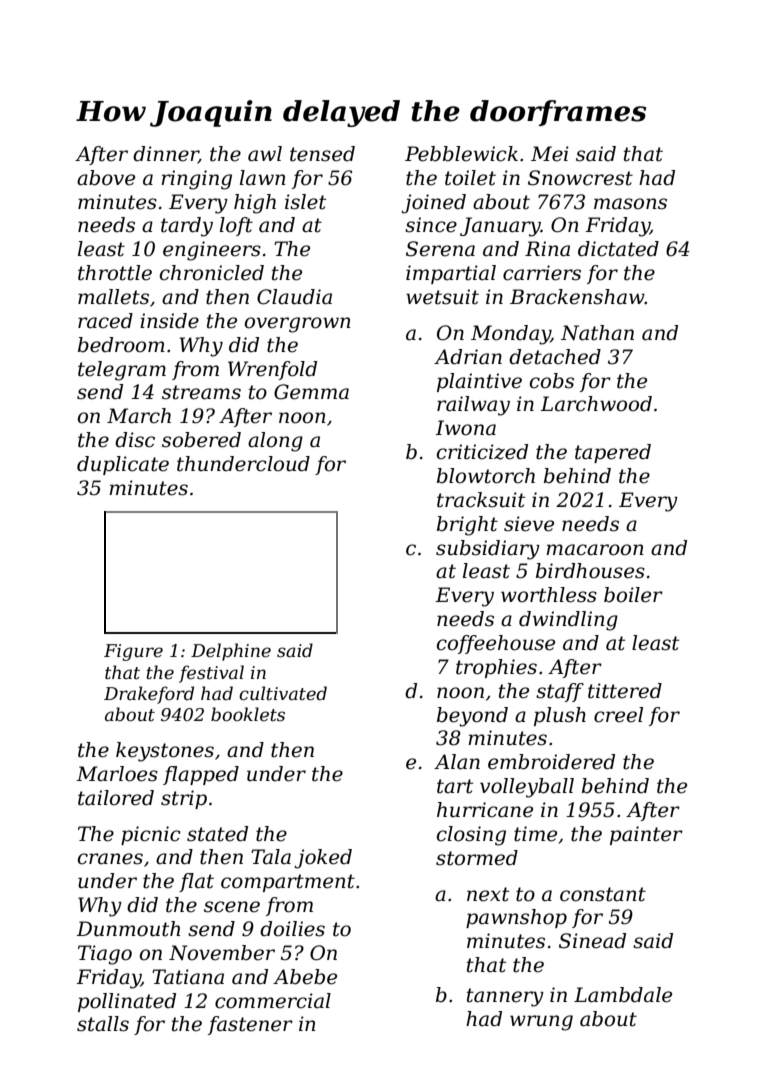  Describe the element at coordinates (580, 178) in the screenshot. I see `Snowcrest` at that location.
